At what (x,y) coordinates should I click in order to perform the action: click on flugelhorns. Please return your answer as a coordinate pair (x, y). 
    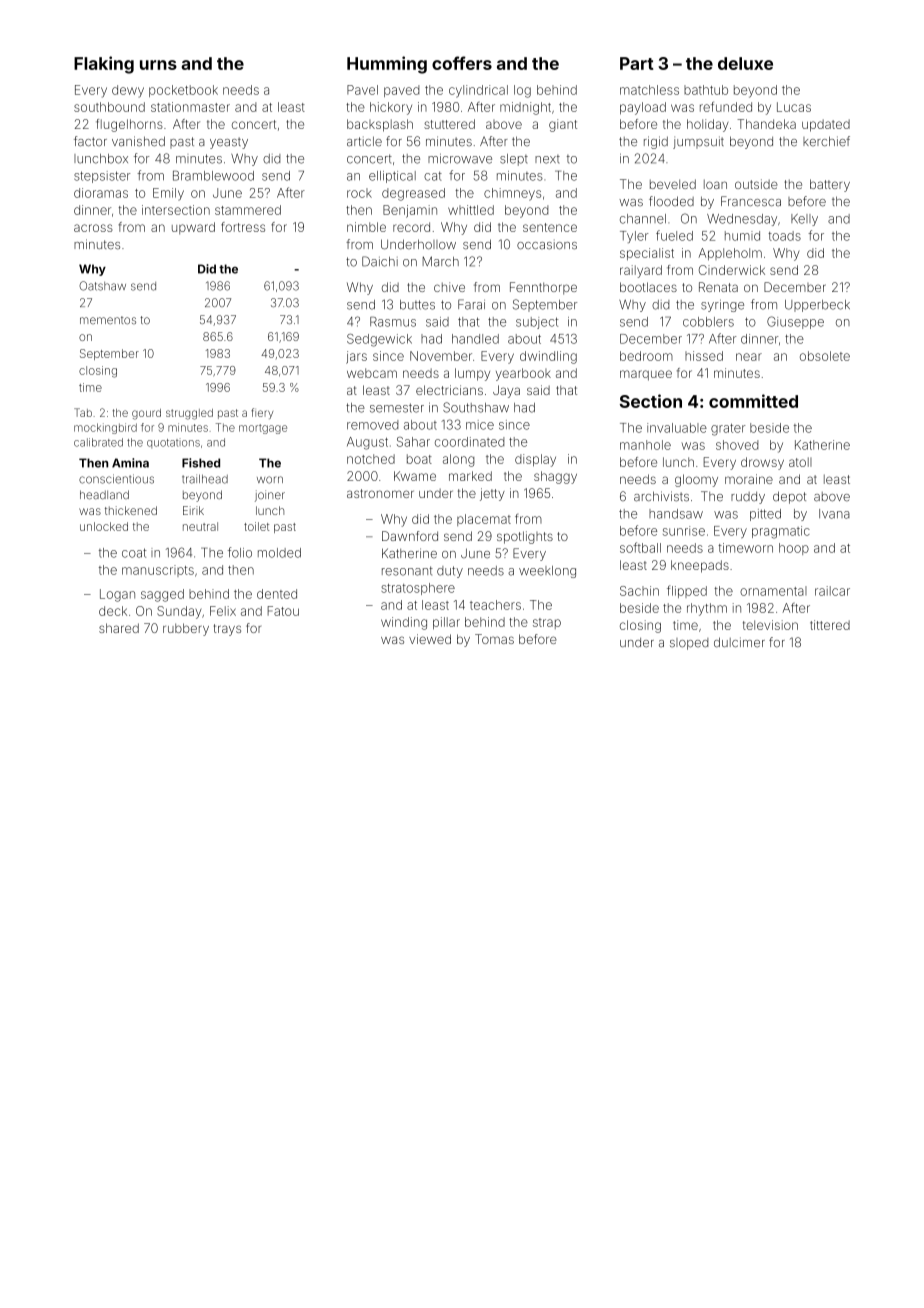
    Looking at the image, I should click on (129, 125).
